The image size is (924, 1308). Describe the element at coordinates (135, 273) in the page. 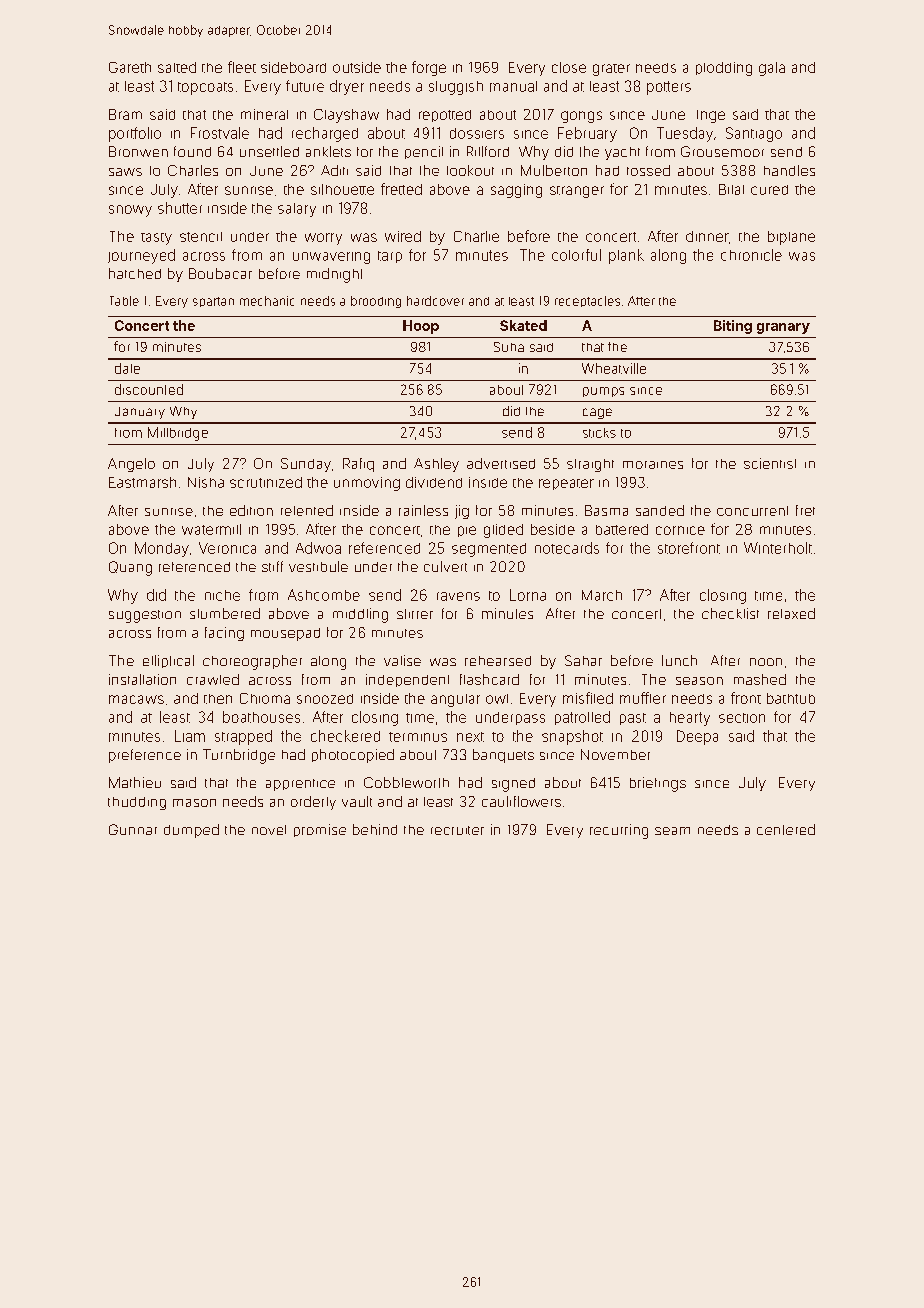

I see `hatched` at that location.
